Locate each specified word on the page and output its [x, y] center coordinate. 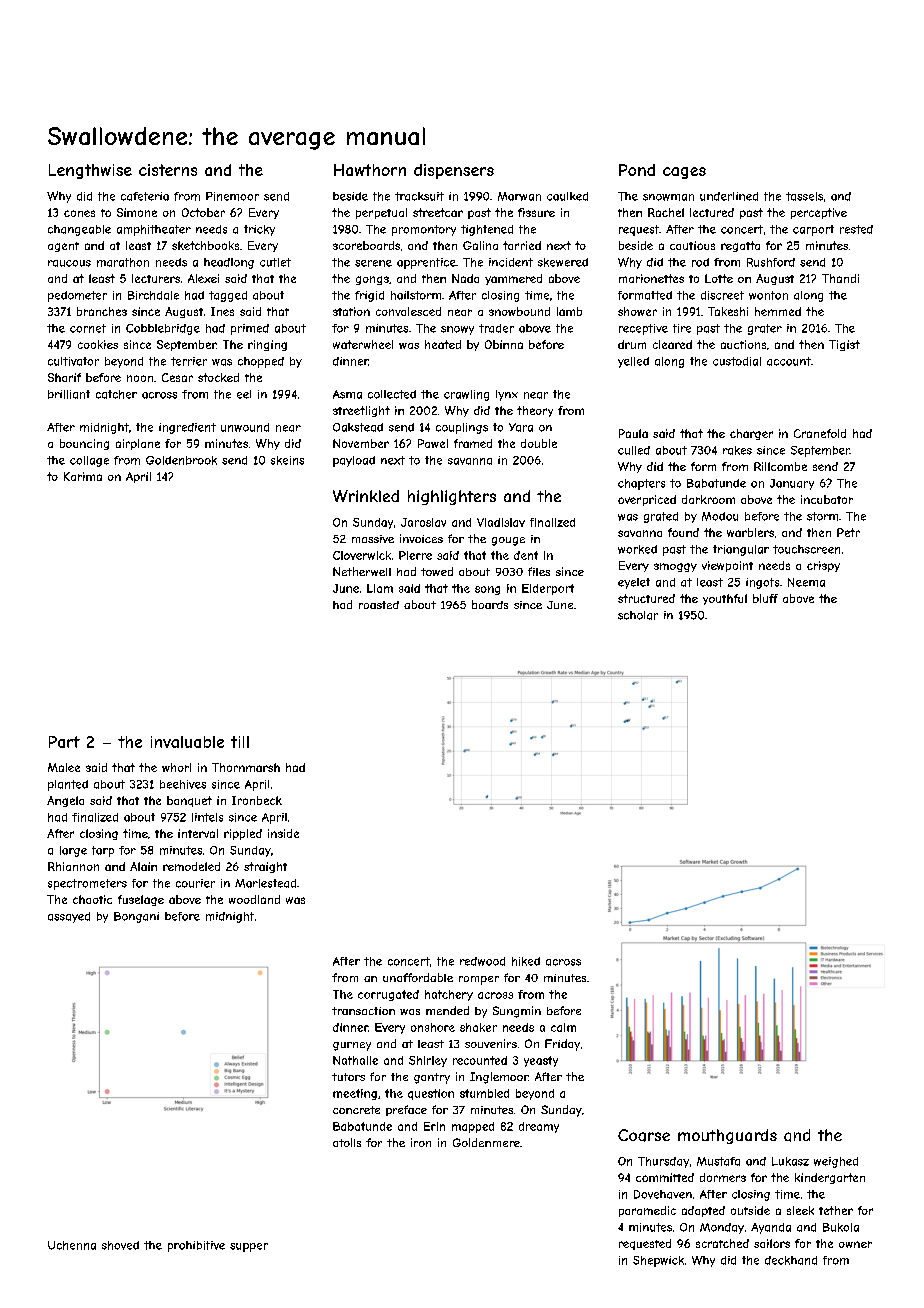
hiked [526, 961]
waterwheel [363, 344]
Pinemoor [232, 196]
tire [682, 328]
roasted [379, 605]
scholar [638, 615]
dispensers [454, 171]
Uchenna [72, 1245]
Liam [380, 588]
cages [684, 173]
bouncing [84, 444]
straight [265, 867]
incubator [827, 499]
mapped [473, 1127]
